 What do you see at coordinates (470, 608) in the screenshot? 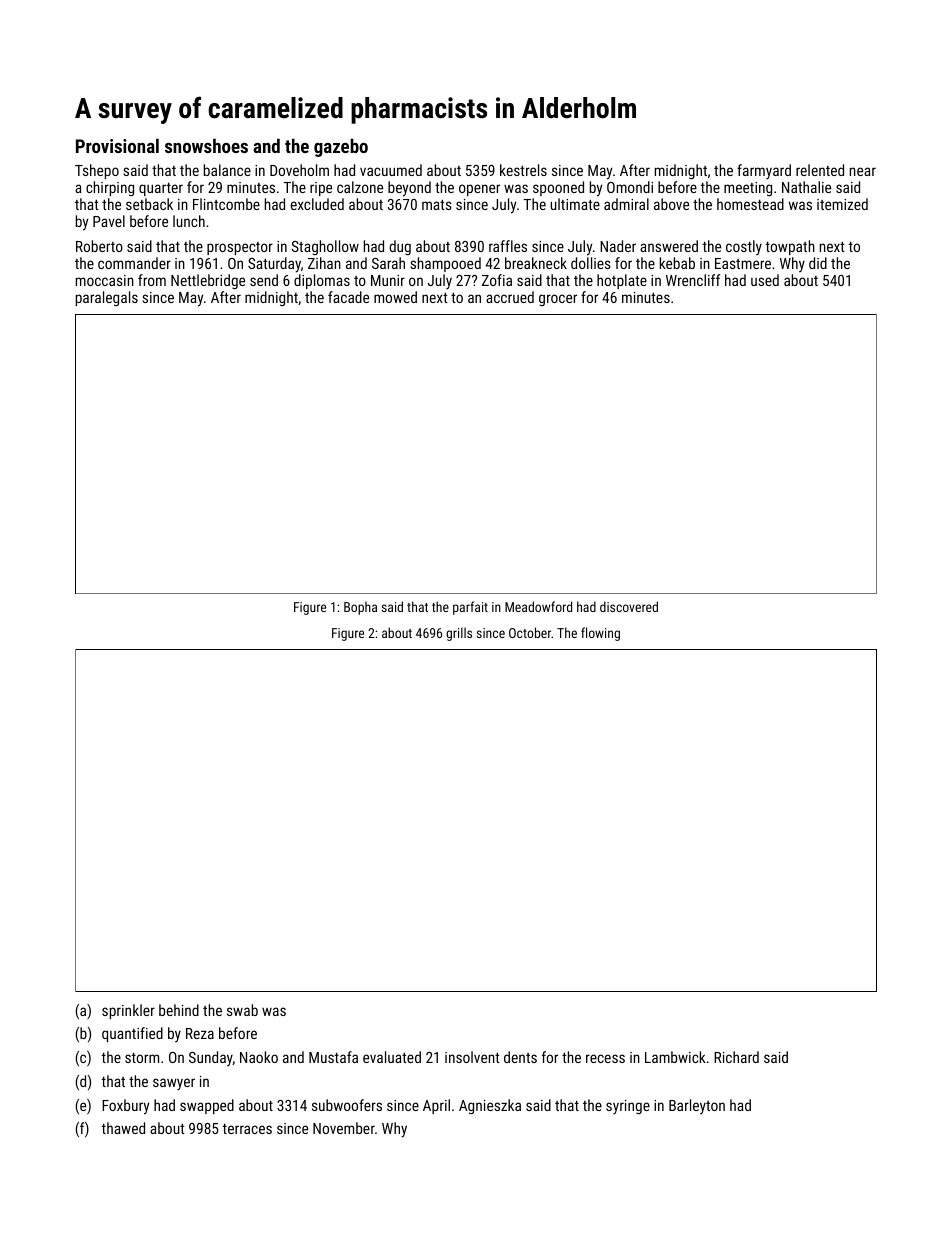
I see `parfait` at bounding box center [470, 608].
